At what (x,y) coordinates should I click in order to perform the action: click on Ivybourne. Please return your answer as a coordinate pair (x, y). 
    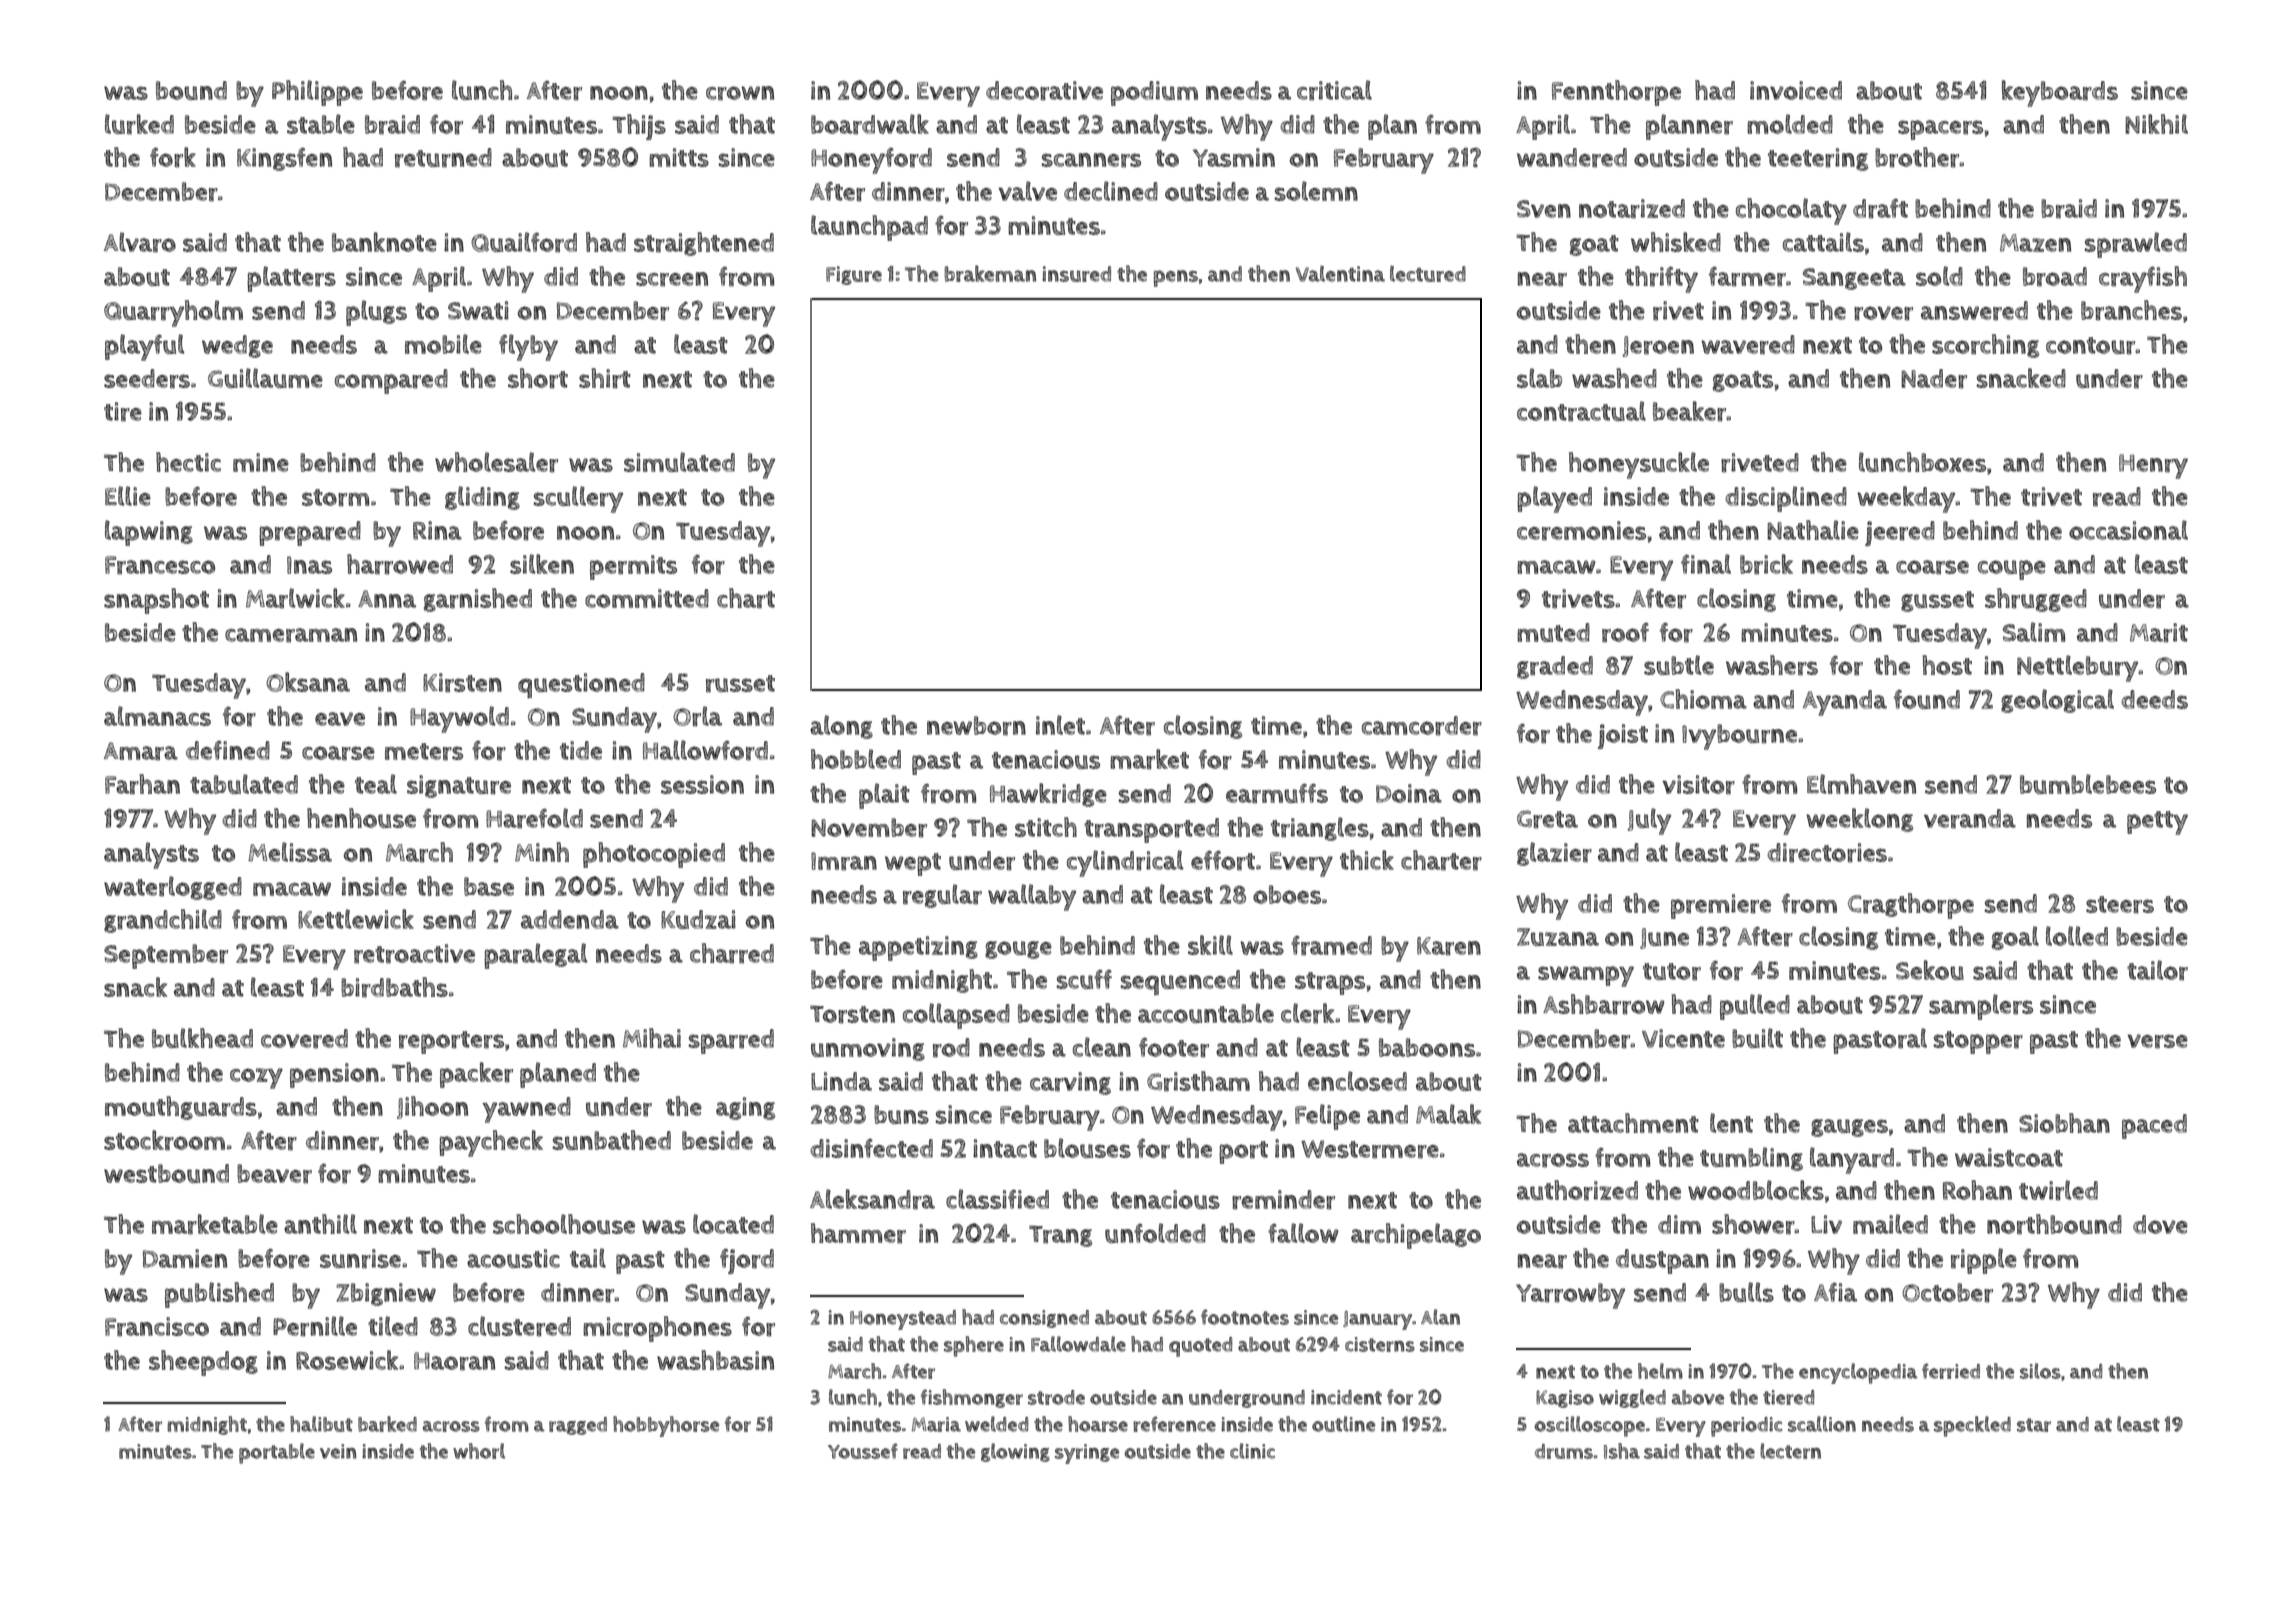
    Looking at the image, I should click on (1739, 737).
